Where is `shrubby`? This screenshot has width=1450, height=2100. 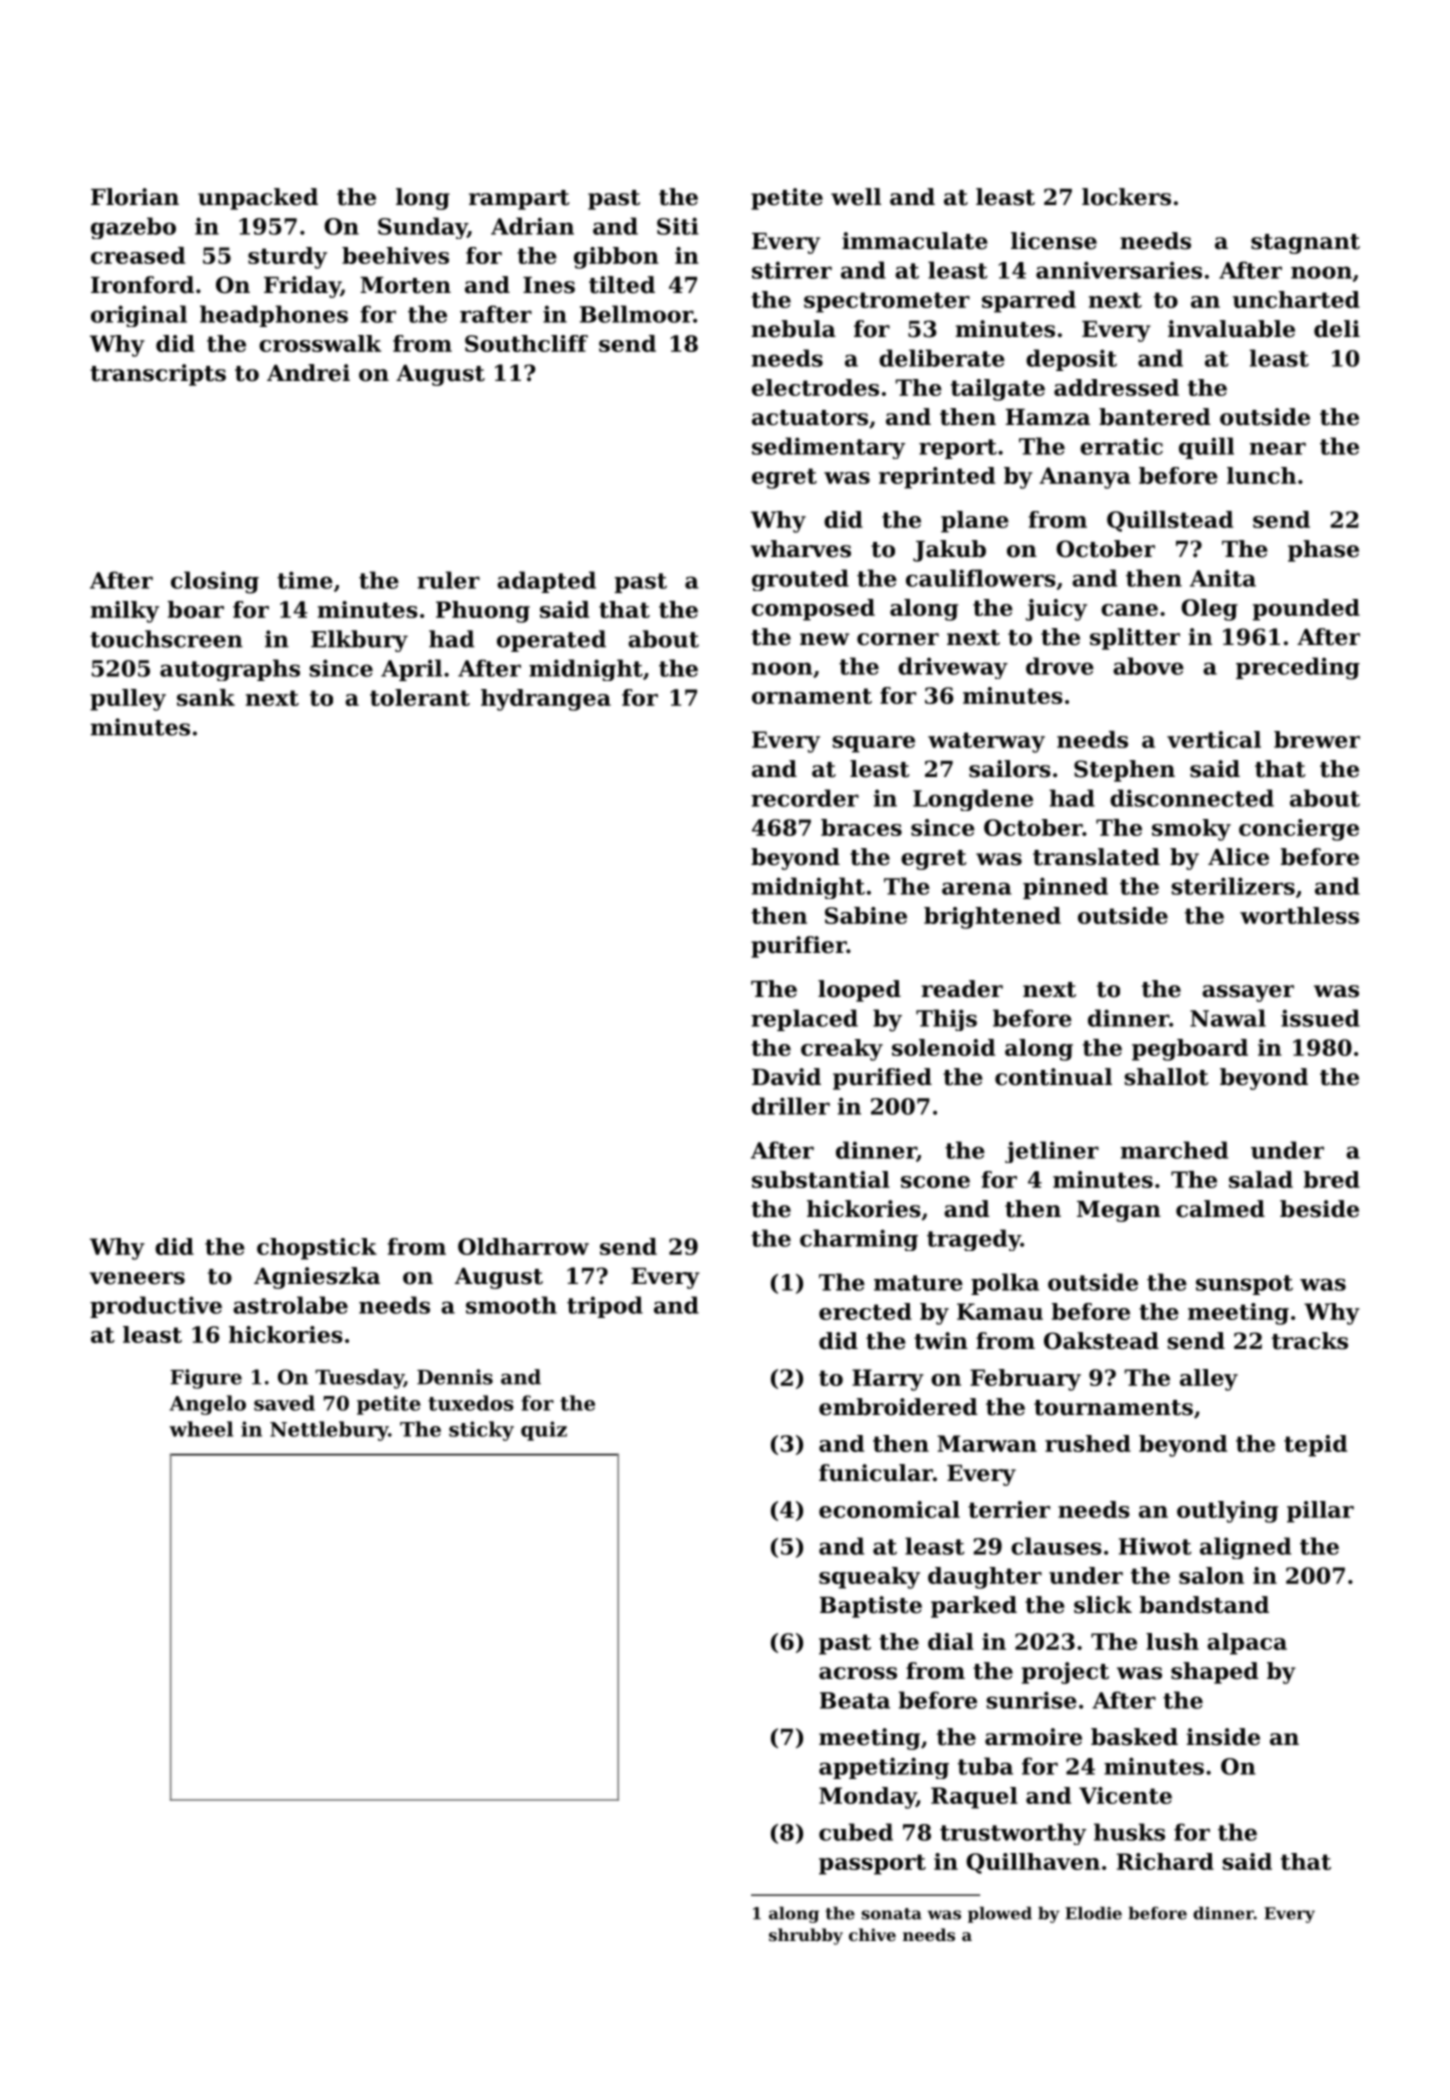
shrubby is located at coordinates (806, 1936).
